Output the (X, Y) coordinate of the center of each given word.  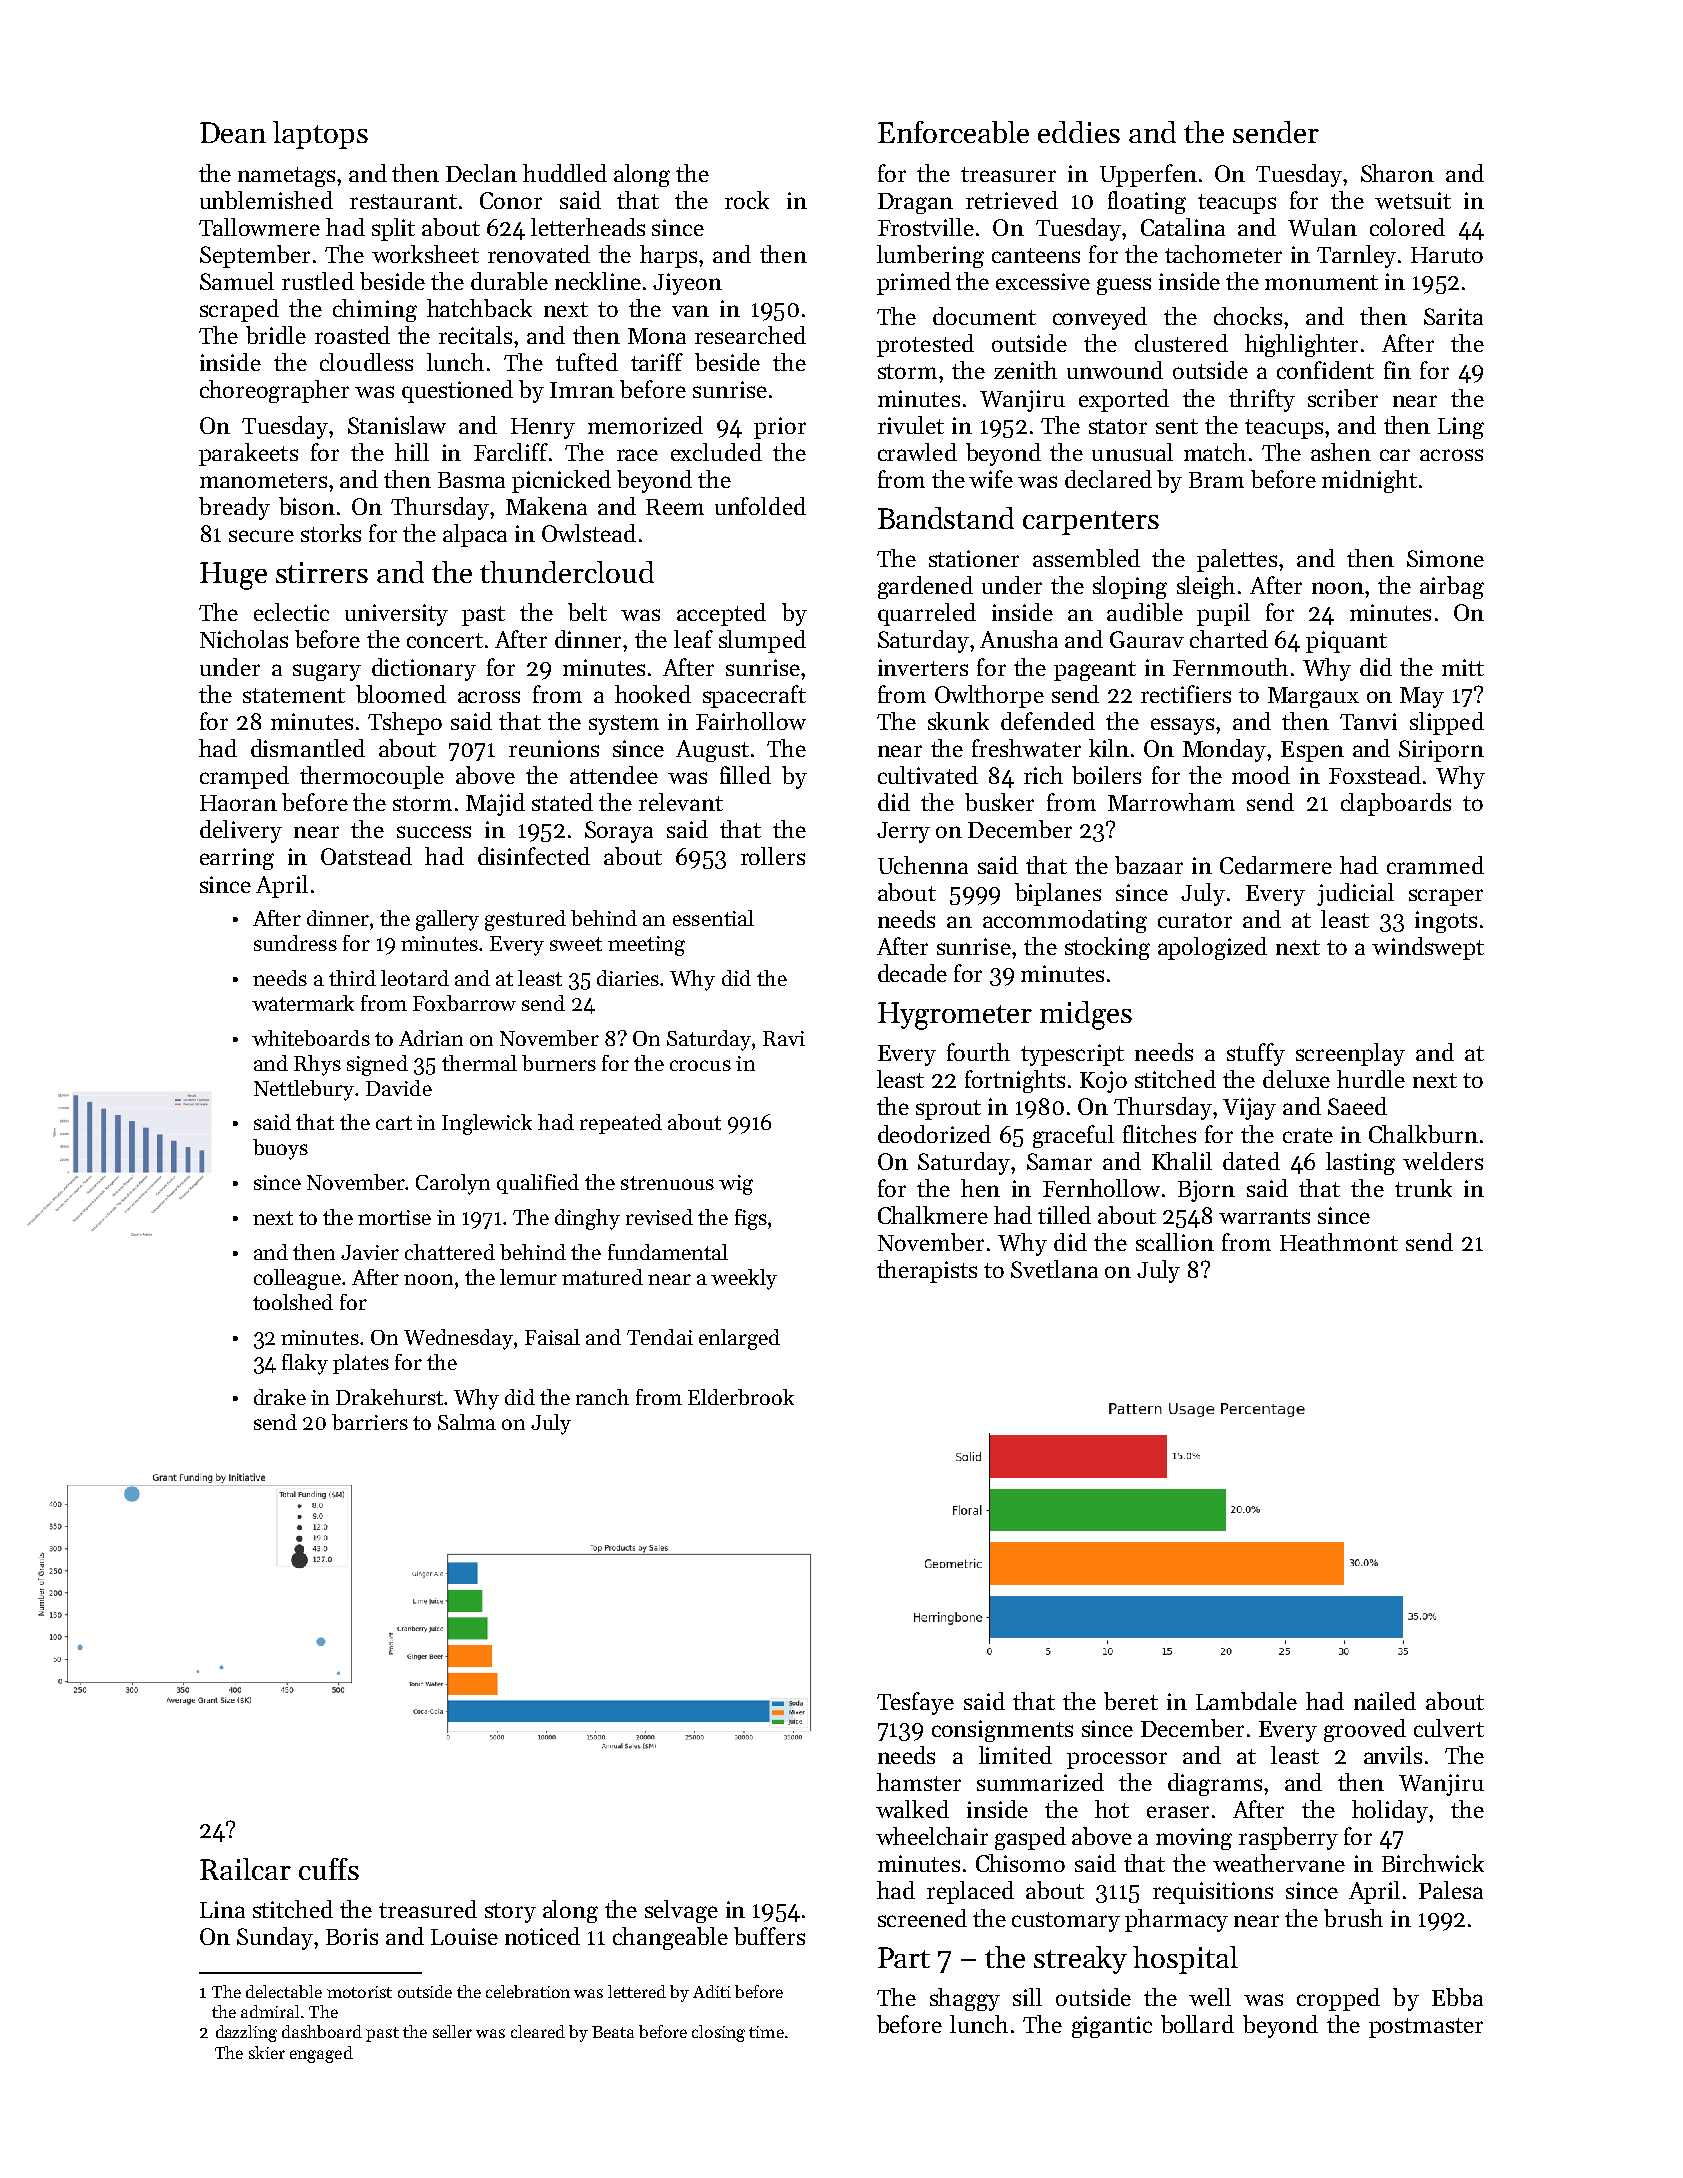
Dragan (915, 203)
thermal (479, 1063)
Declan (481, 173)
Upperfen (1148, 175)
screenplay (1350, 1054)
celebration (528, 1991)
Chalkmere (933, 1215)
